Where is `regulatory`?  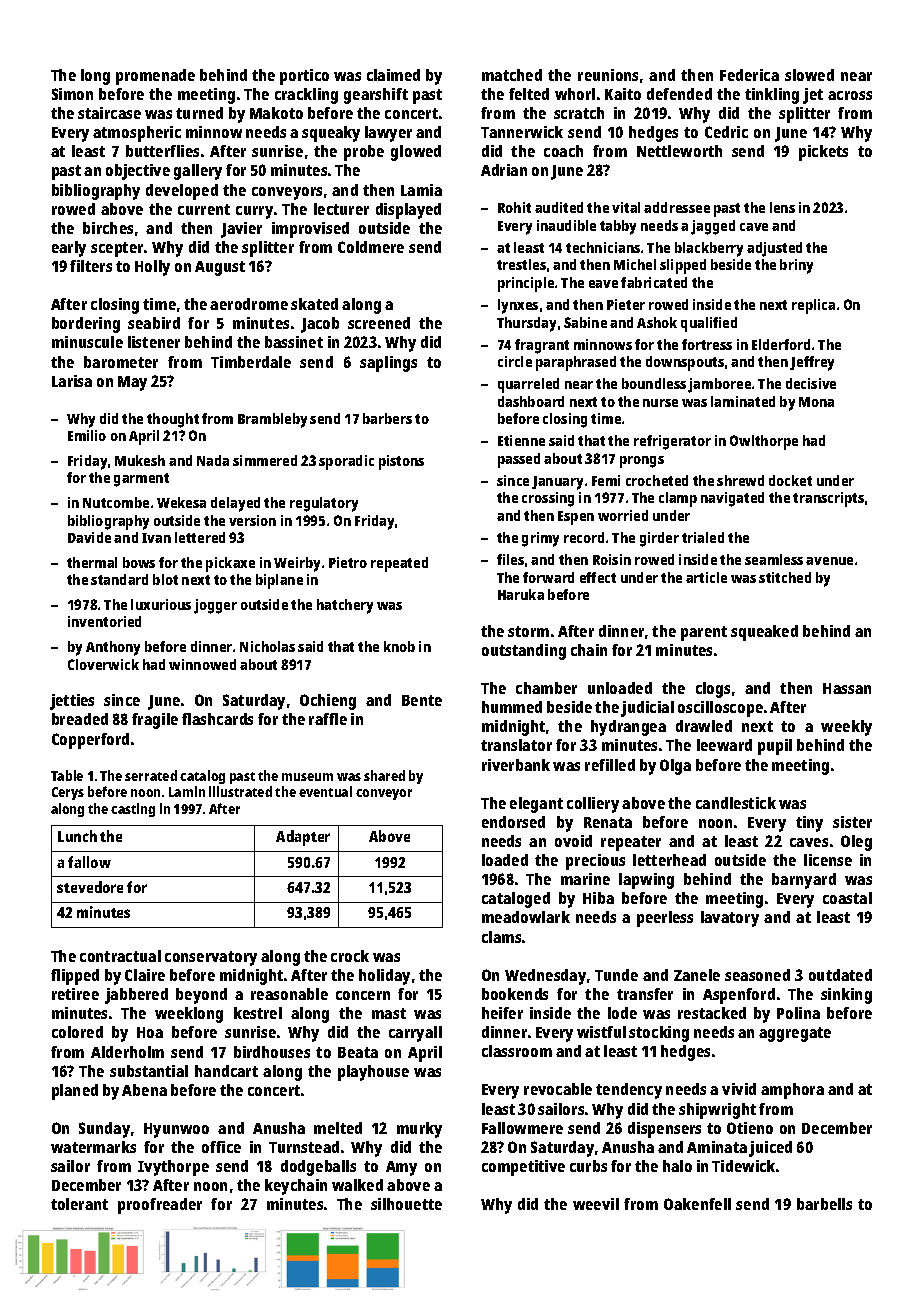
regulatory is located at coordinates (324, 504).
